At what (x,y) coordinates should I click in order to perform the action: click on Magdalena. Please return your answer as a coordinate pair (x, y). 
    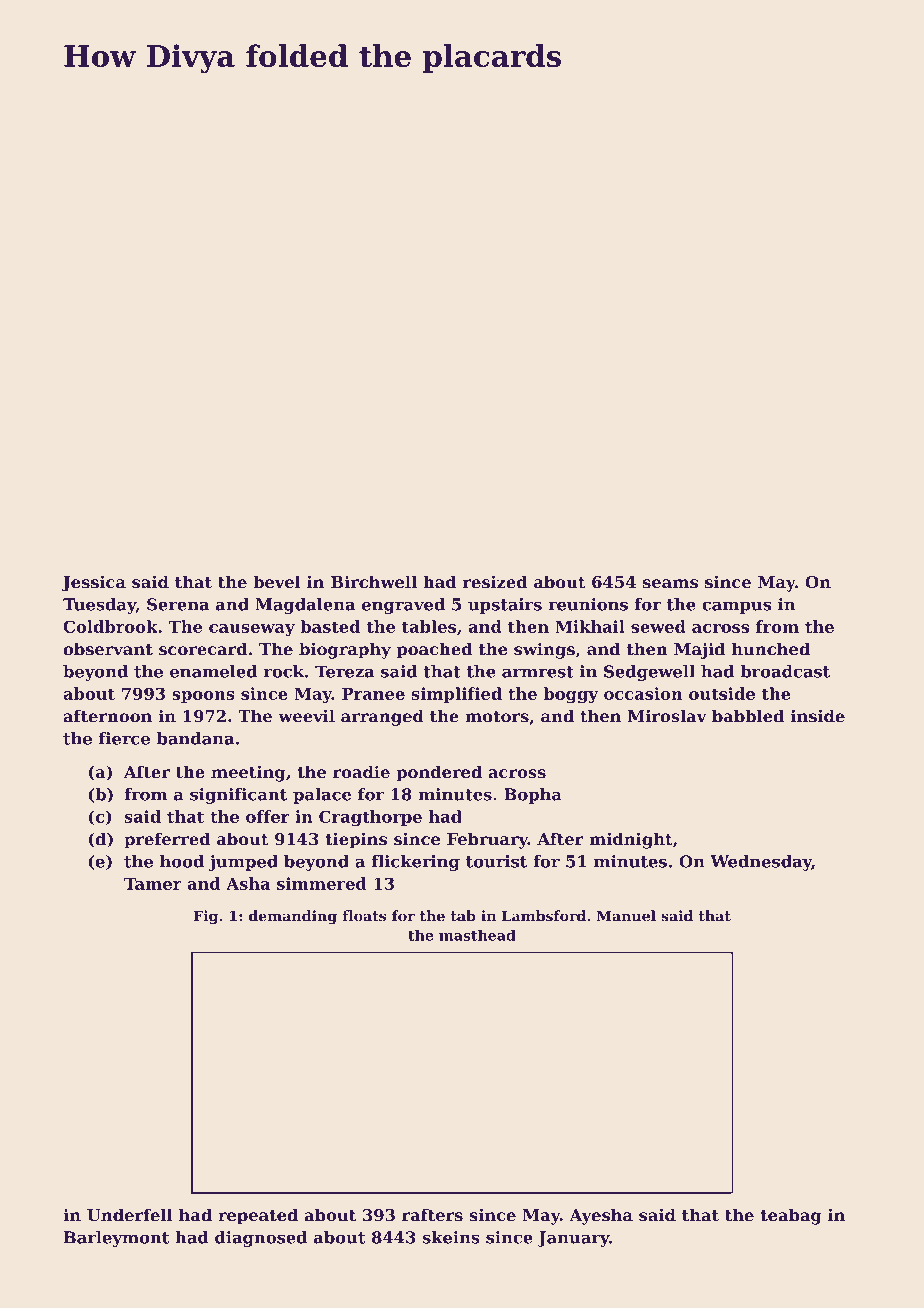
    Looking at the image, I should click on (305, 606).
